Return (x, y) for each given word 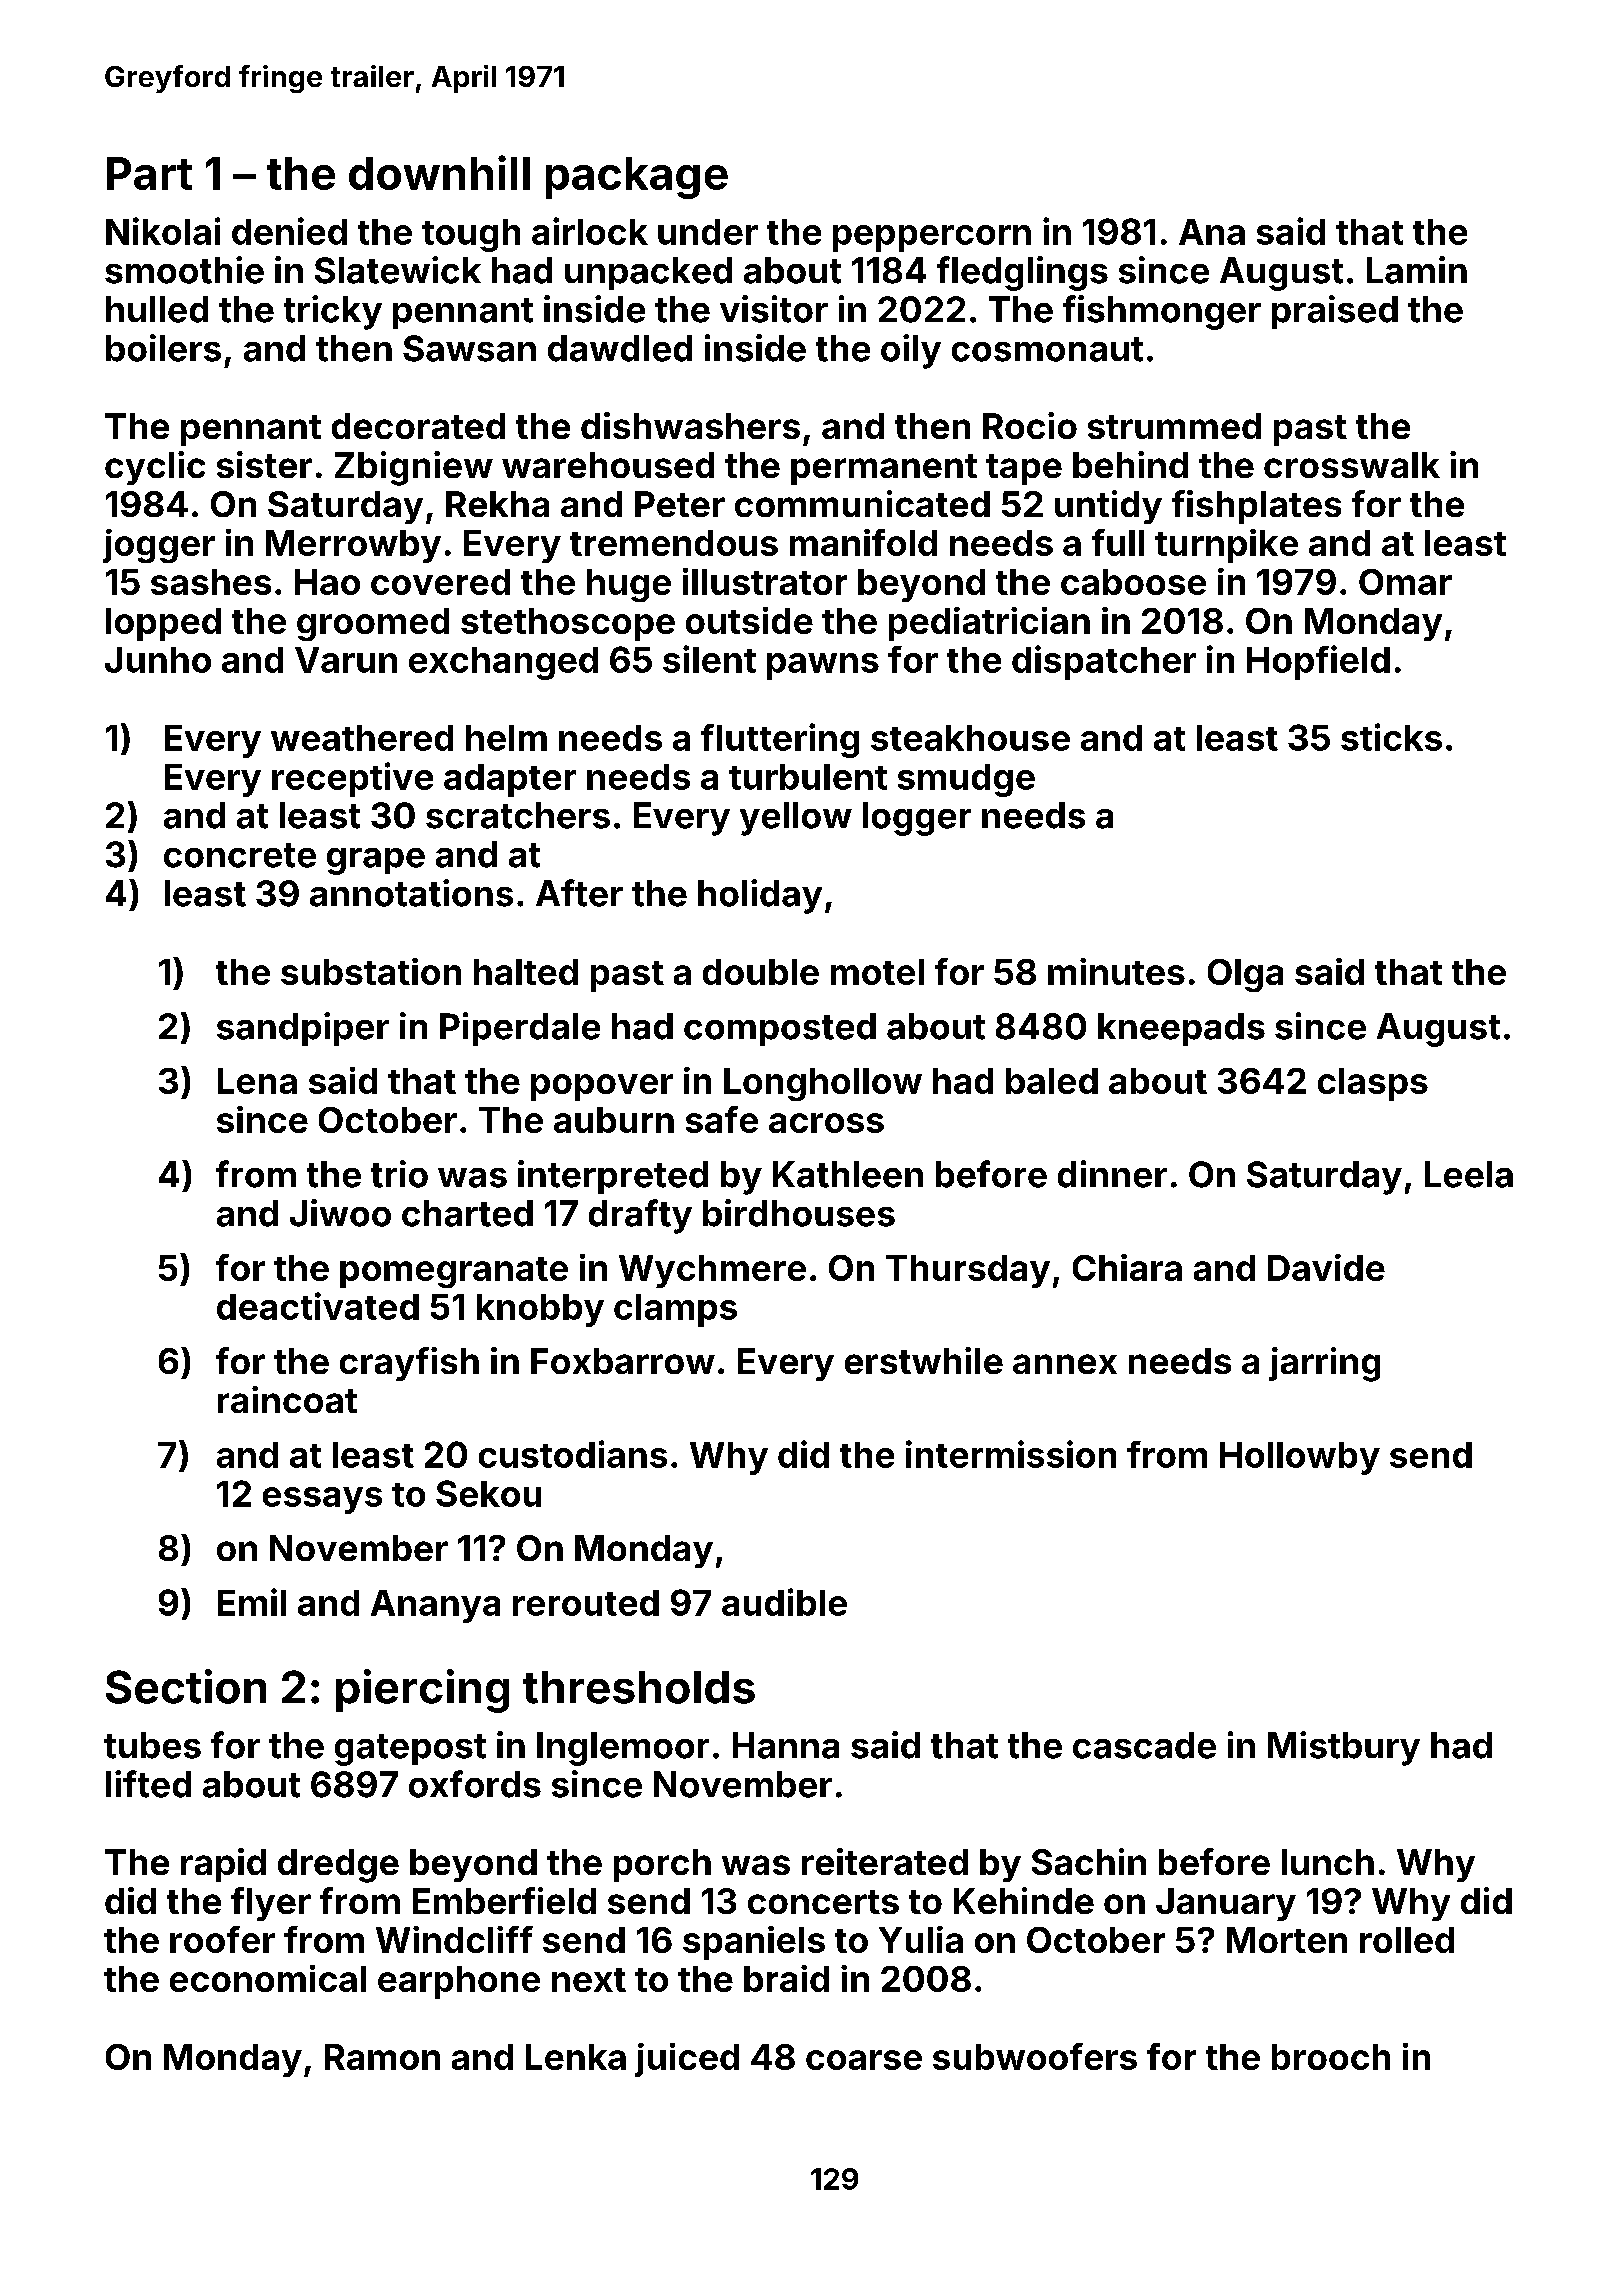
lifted (148, 1784)
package (637, 178)
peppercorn (932, 238)
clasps (1373, 1084)
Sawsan (469, 348)
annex (1065, 1364)
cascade (1144, 1745)
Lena (257, 1081)
